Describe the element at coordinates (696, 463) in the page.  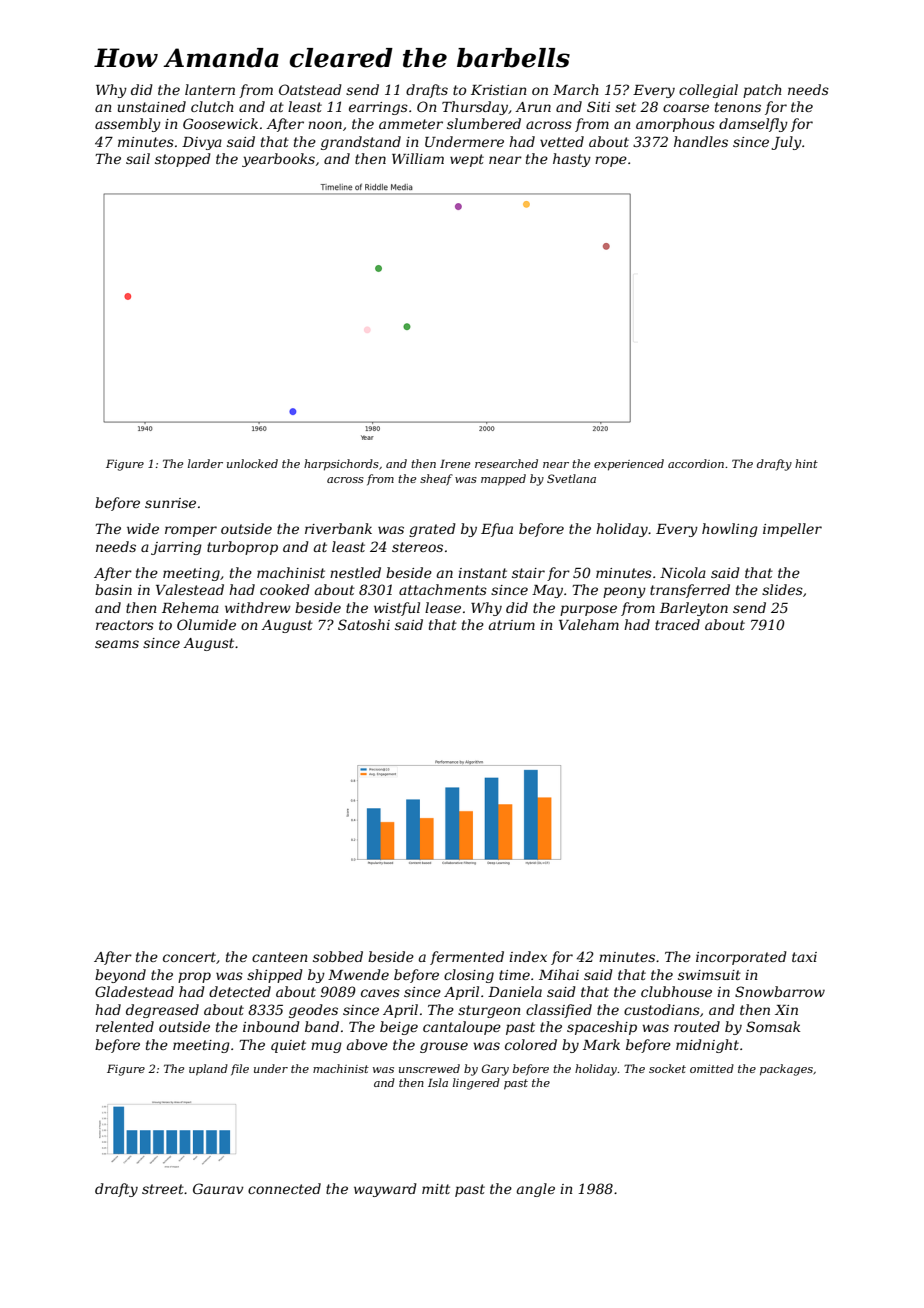
I see `accordion` at that location.
